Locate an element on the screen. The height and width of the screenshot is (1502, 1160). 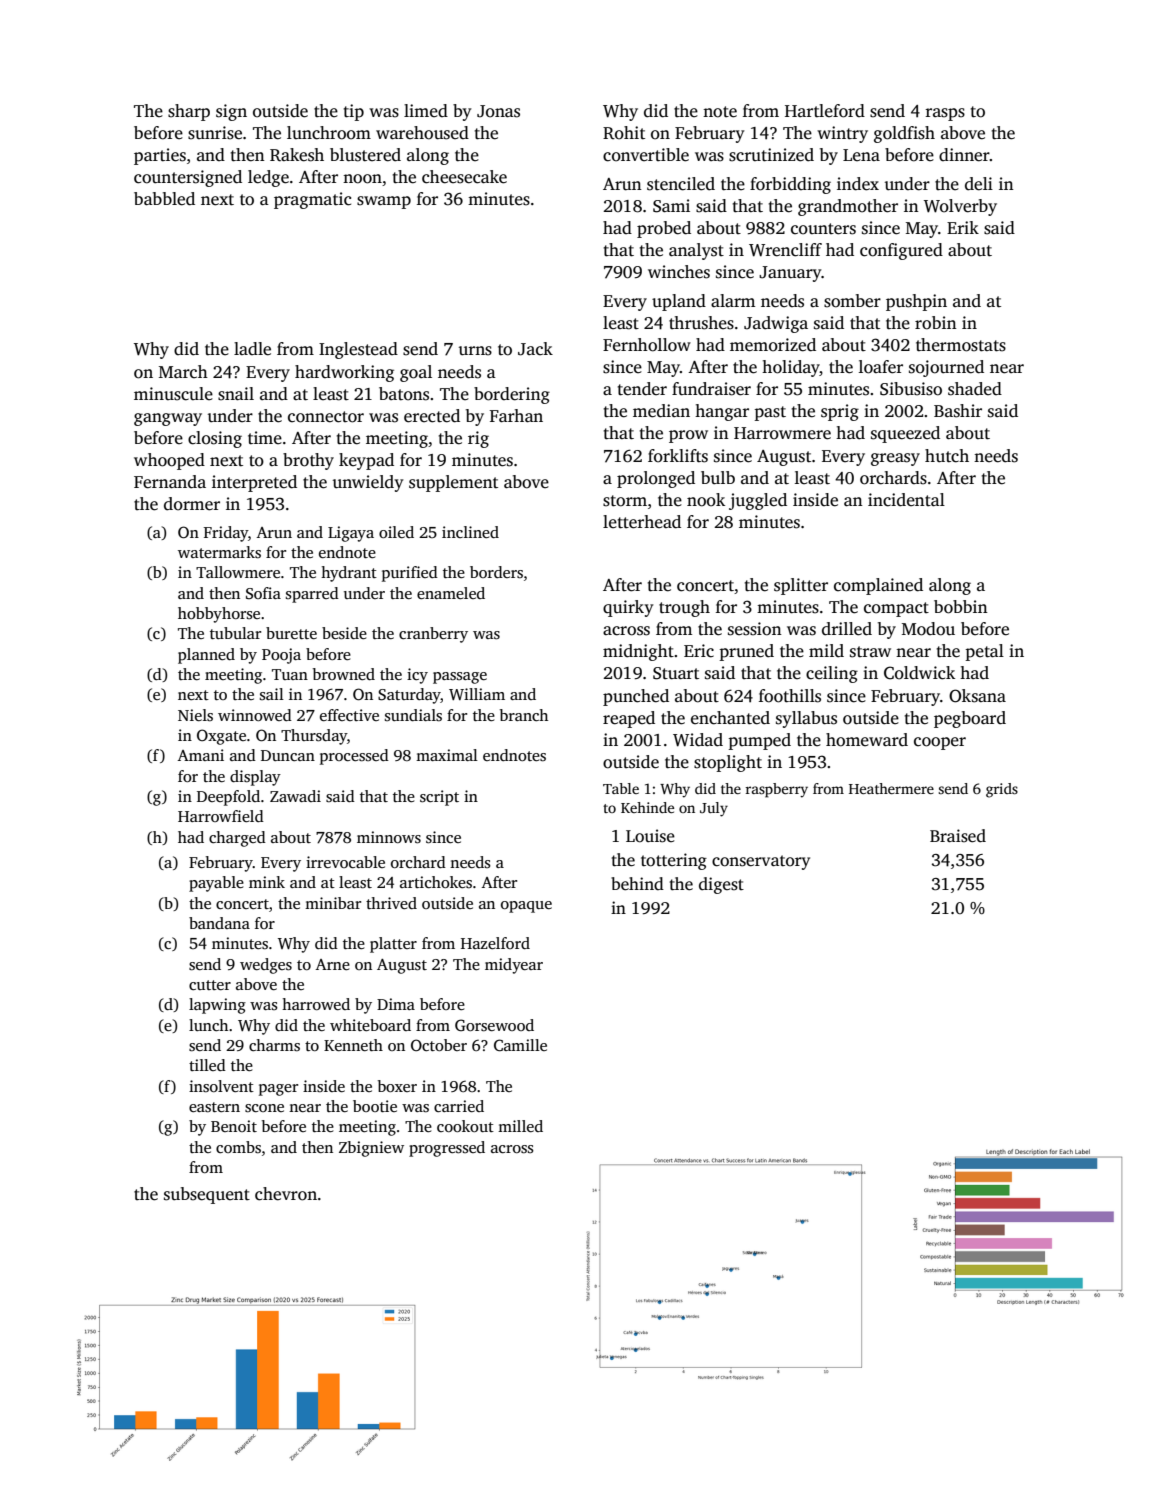
Zawadi is located at coordinates (295, 796).
